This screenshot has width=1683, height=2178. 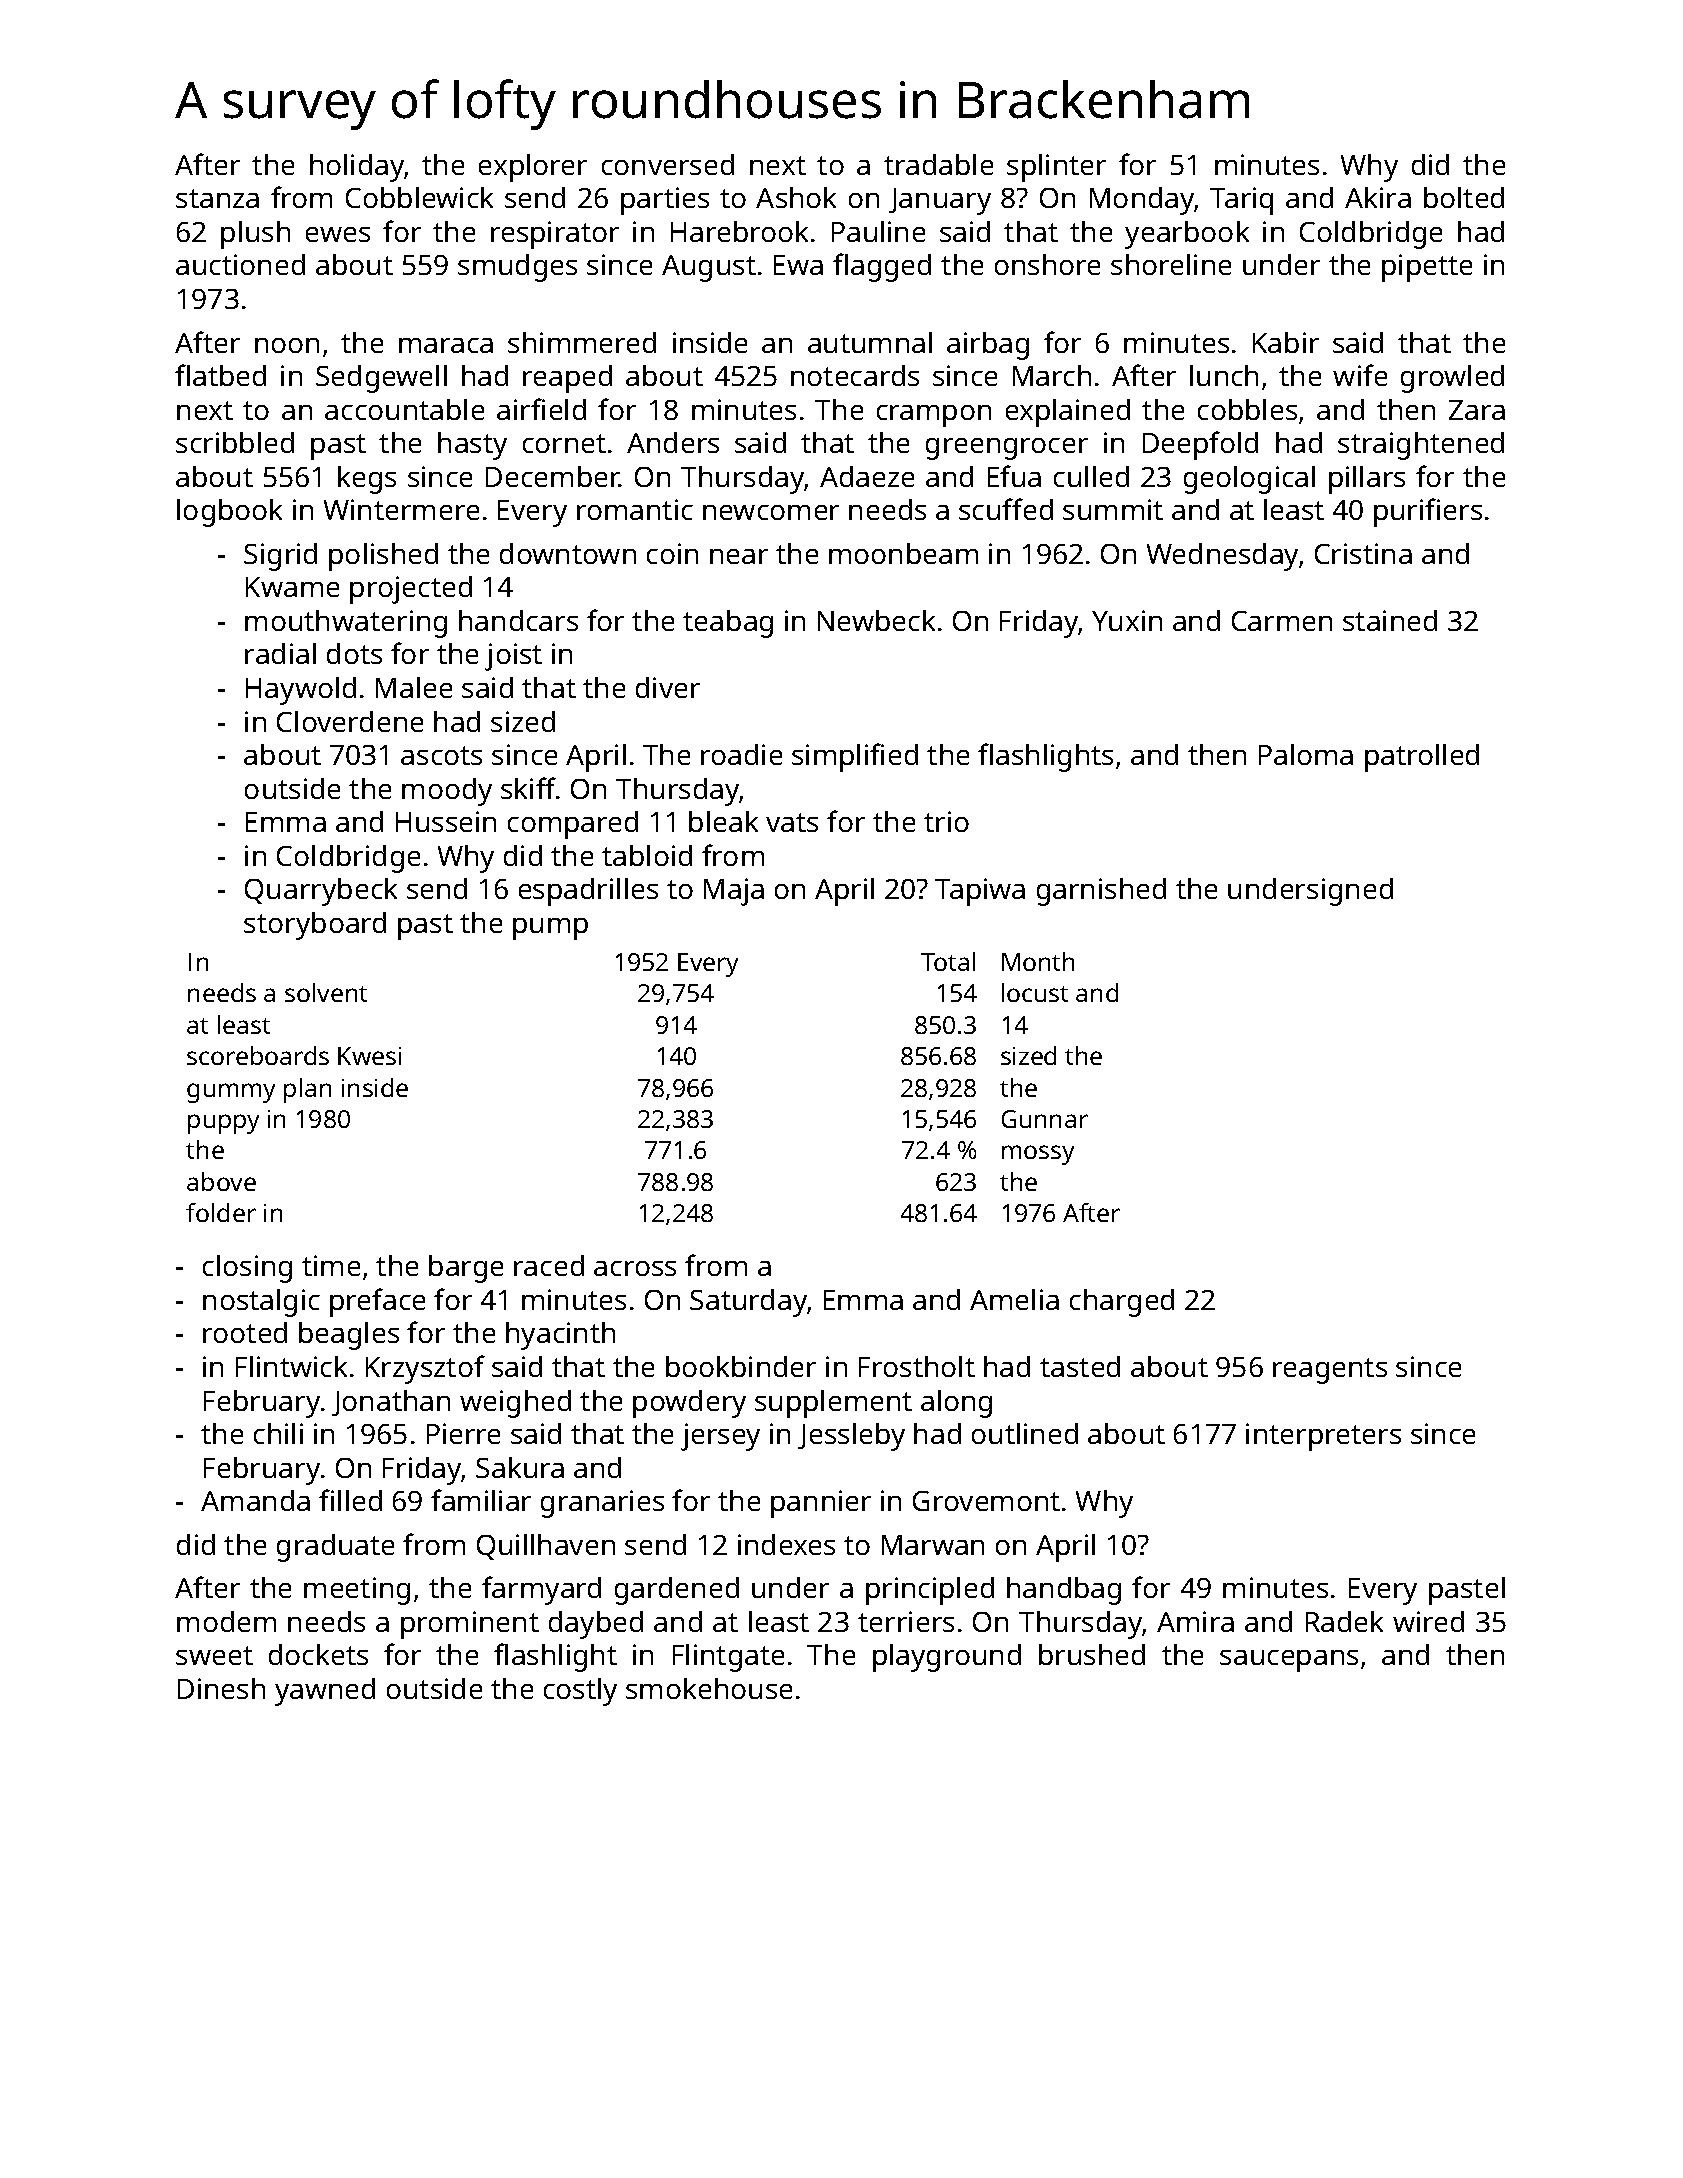 I want to click on explorer, so click(x=533, y=168).
